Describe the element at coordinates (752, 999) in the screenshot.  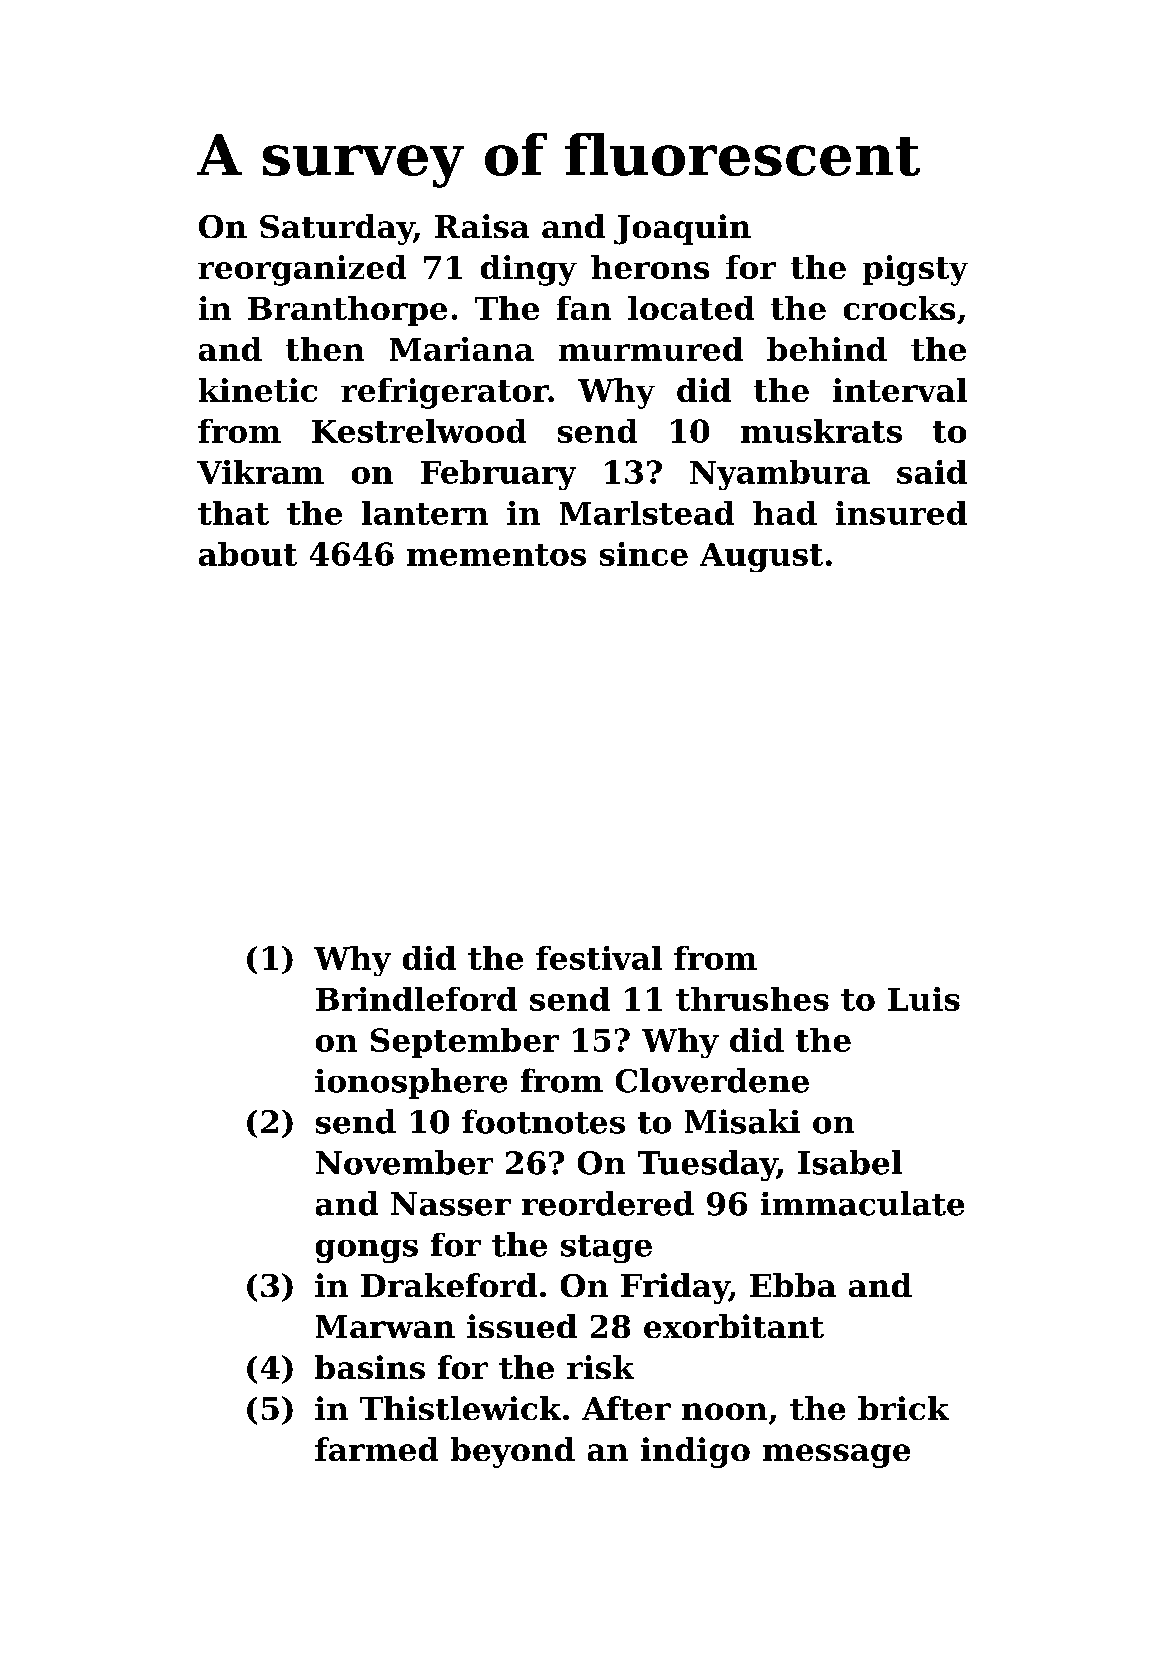
I see `thrushes` at that location.
